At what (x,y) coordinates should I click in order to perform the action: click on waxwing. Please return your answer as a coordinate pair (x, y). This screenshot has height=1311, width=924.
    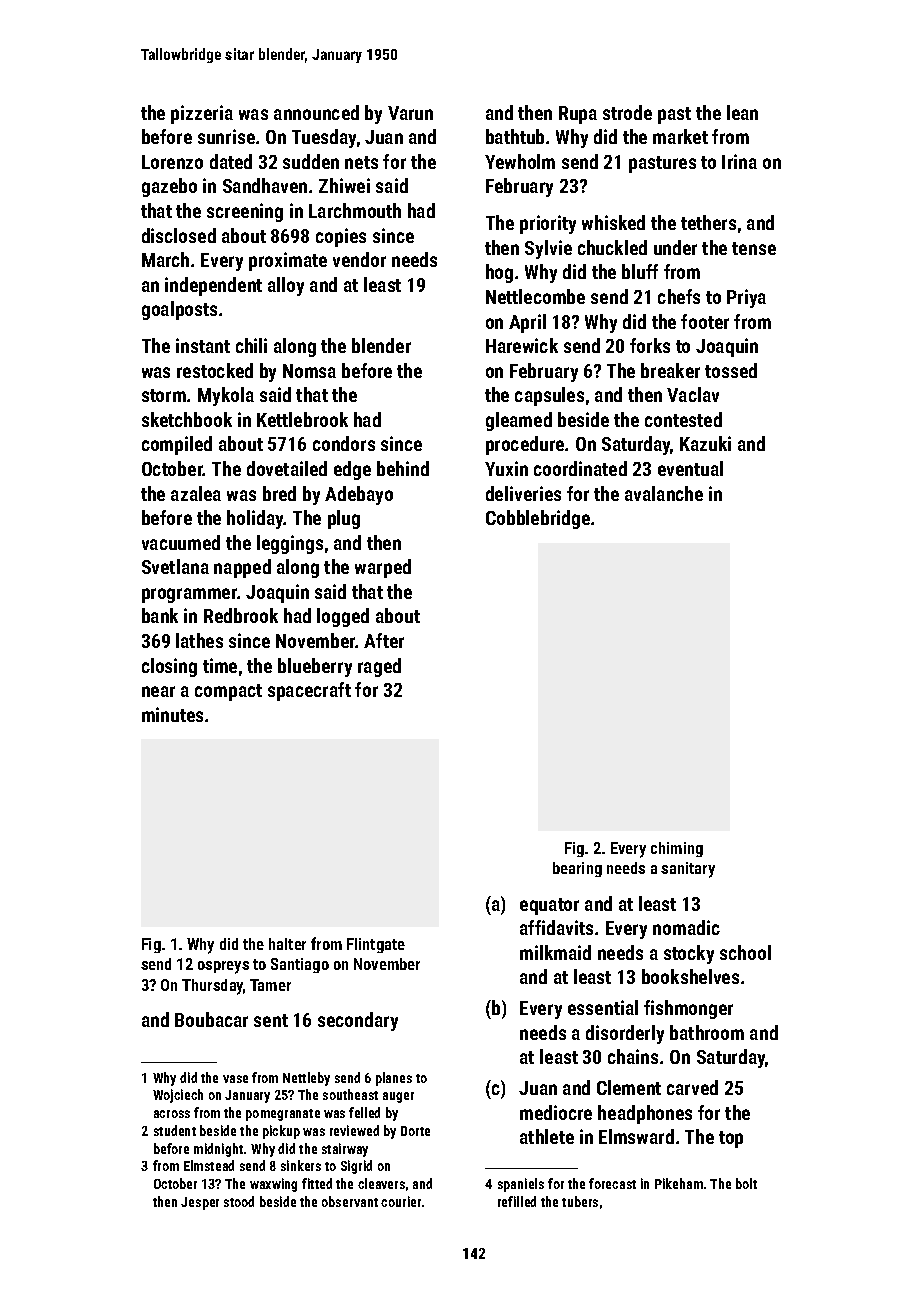
    Looking at the image, I should click on (273, 1185).
